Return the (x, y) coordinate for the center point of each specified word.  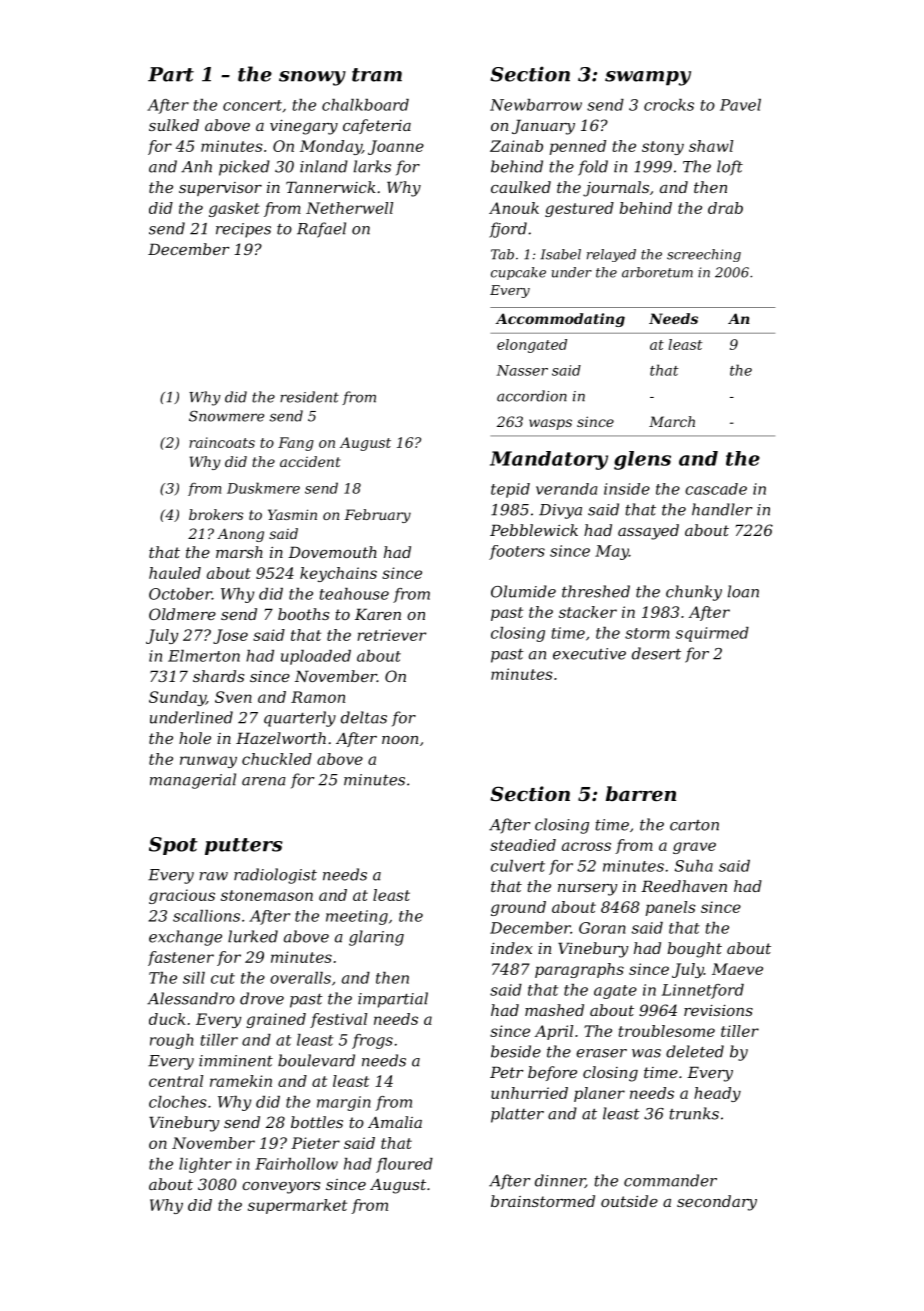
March (672, 421)
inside (627, 489)
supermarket (297, 1206)
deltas (364, 717)
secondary (717, 1203)
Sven (233, 697)
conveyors (281, 1188)
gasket (234, 209)
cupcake (518, 273)
